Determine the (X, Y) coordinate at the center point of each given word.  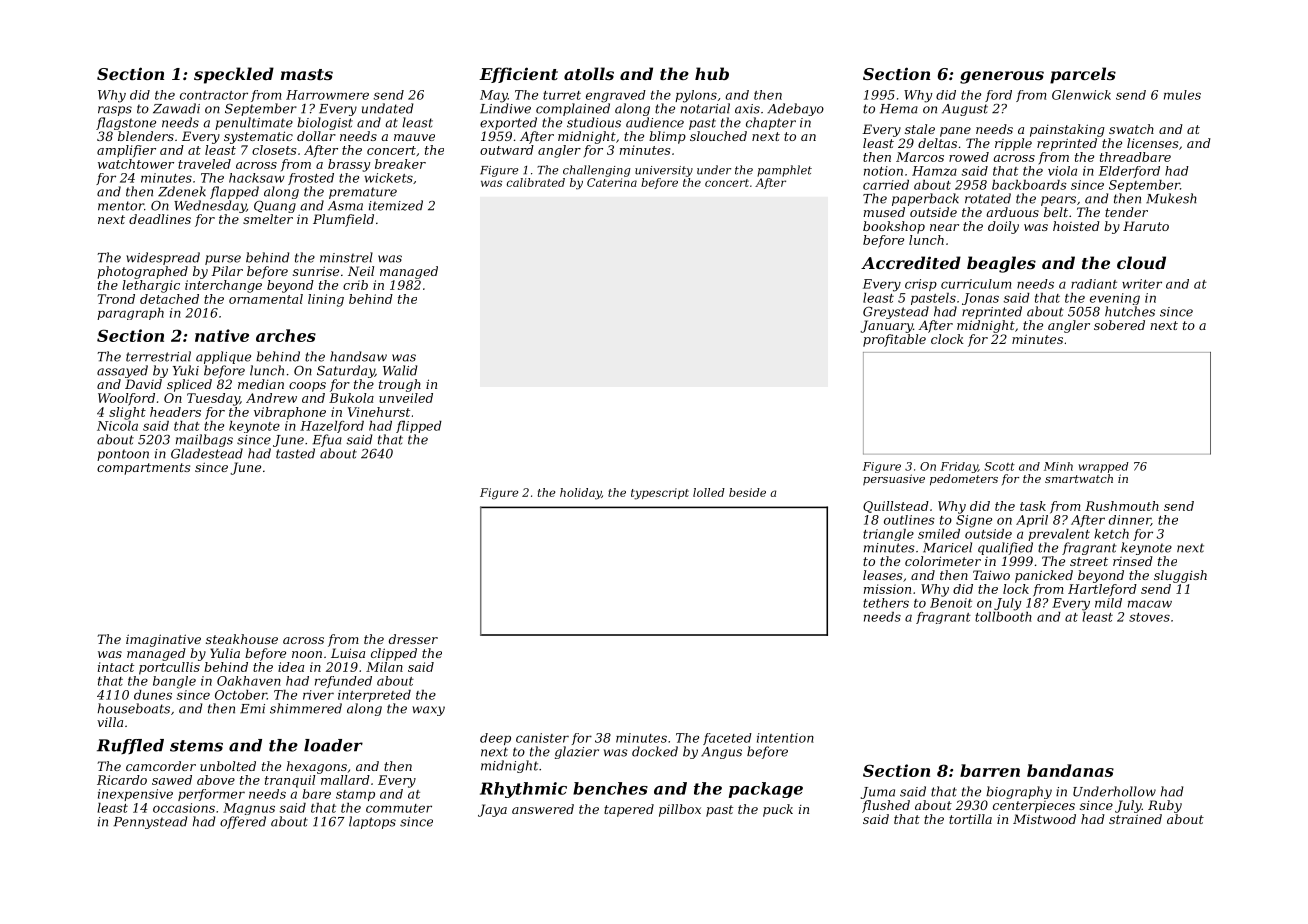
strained (1135, 819)
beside (747, 492)
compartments (143, 469)
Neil (361, 271)
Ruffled (130, 746)
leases (882, 575)
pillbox (680, 810)
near (944, 227)
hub (712, 73)
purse (223, 260)
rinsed (1133, 561)
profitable (894, 340)
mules (1182, 95)
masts (307, 74)
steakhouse (242, 639)
